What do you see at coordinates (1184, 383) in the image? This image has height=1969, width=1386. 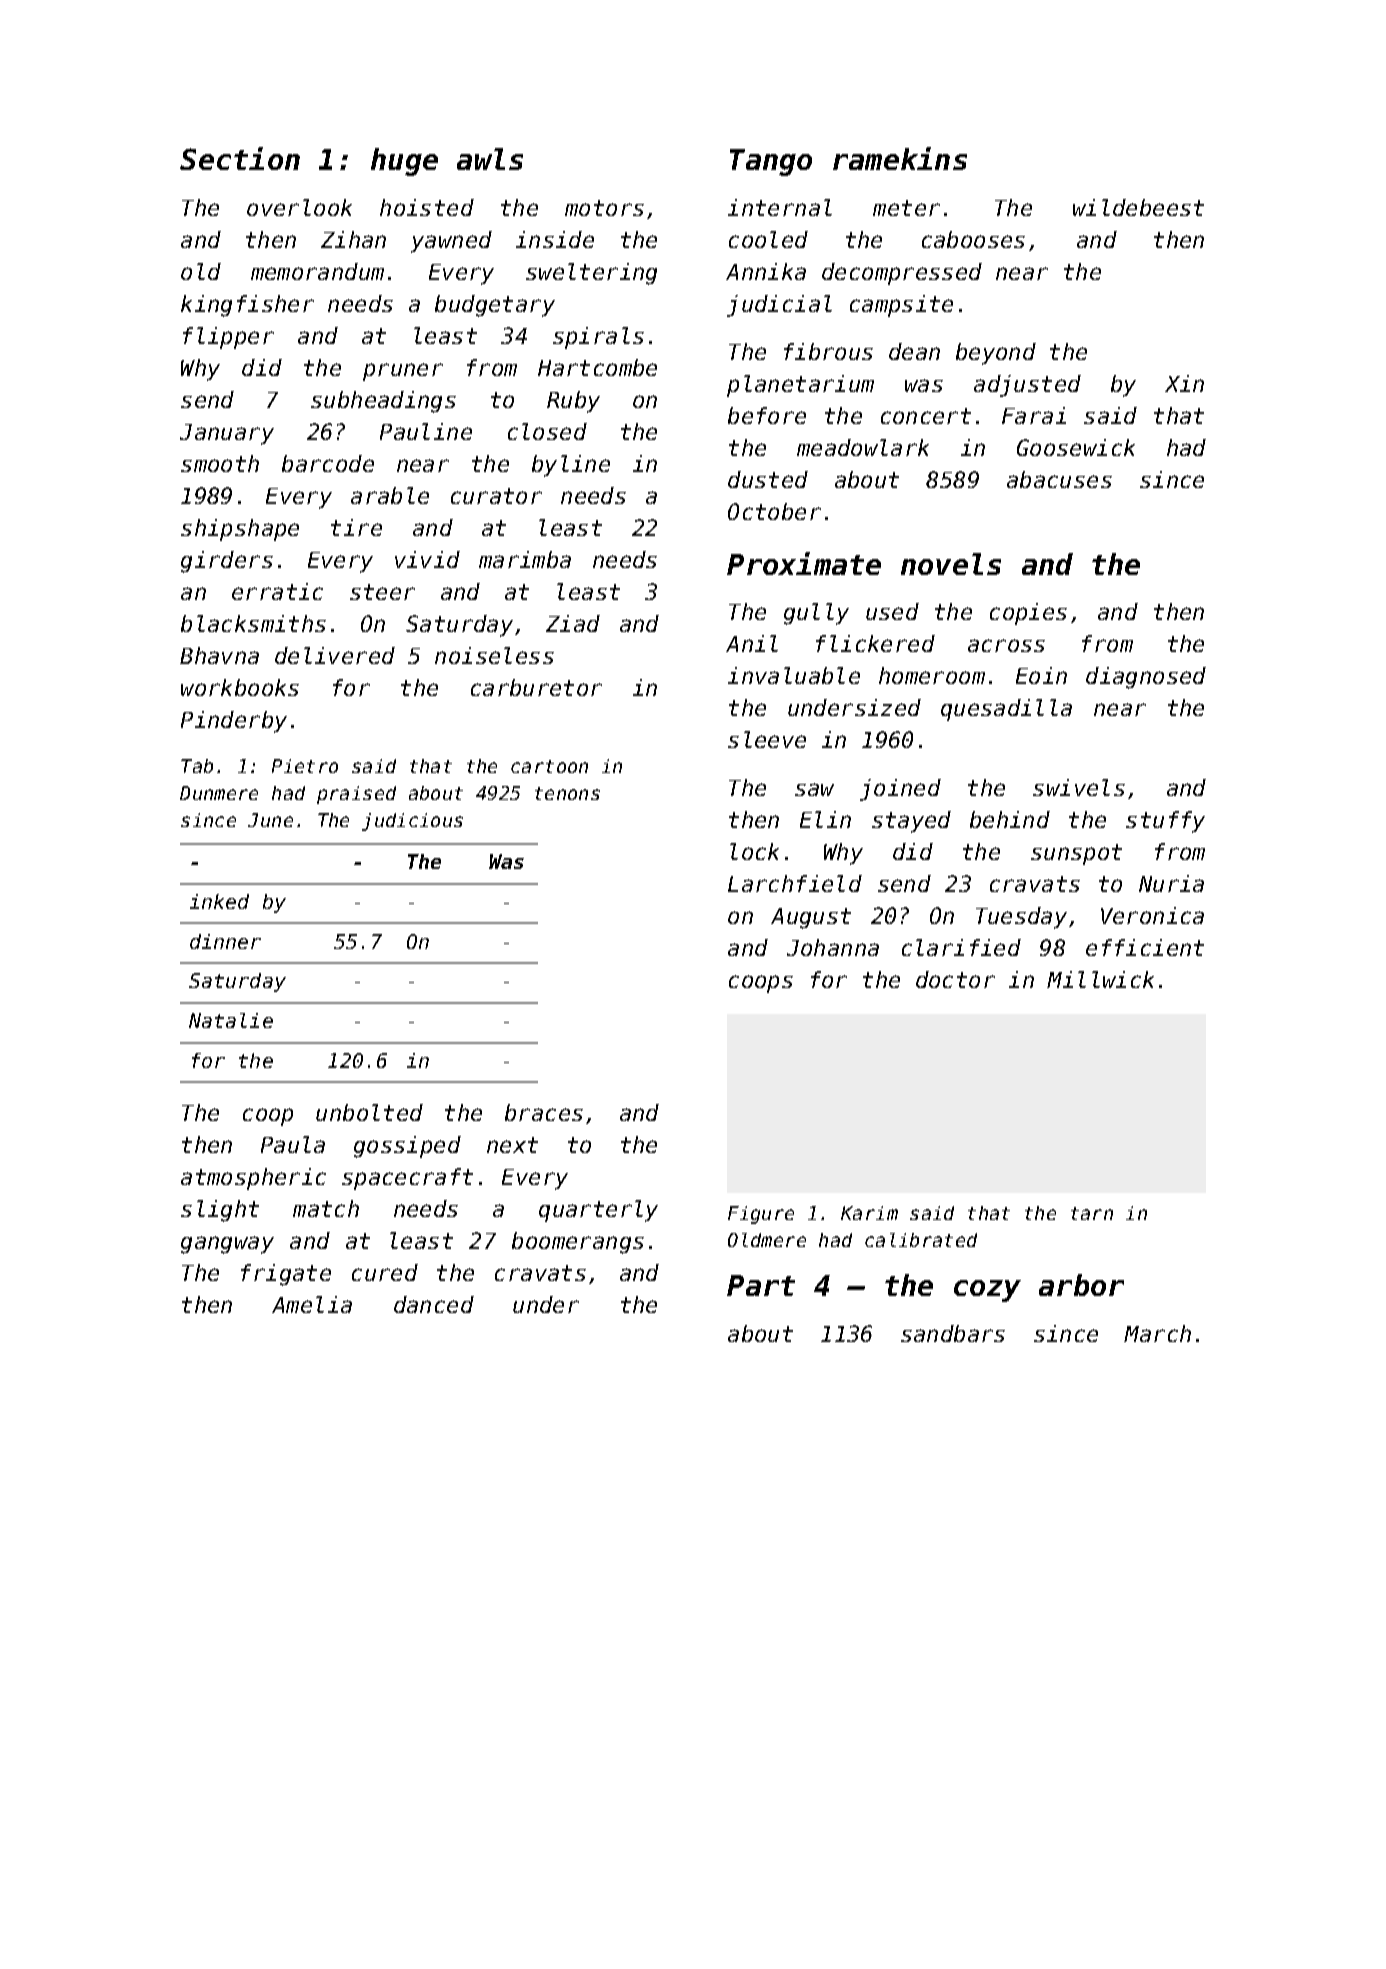 I see `Xin` at bounding box center [1184, 383].
